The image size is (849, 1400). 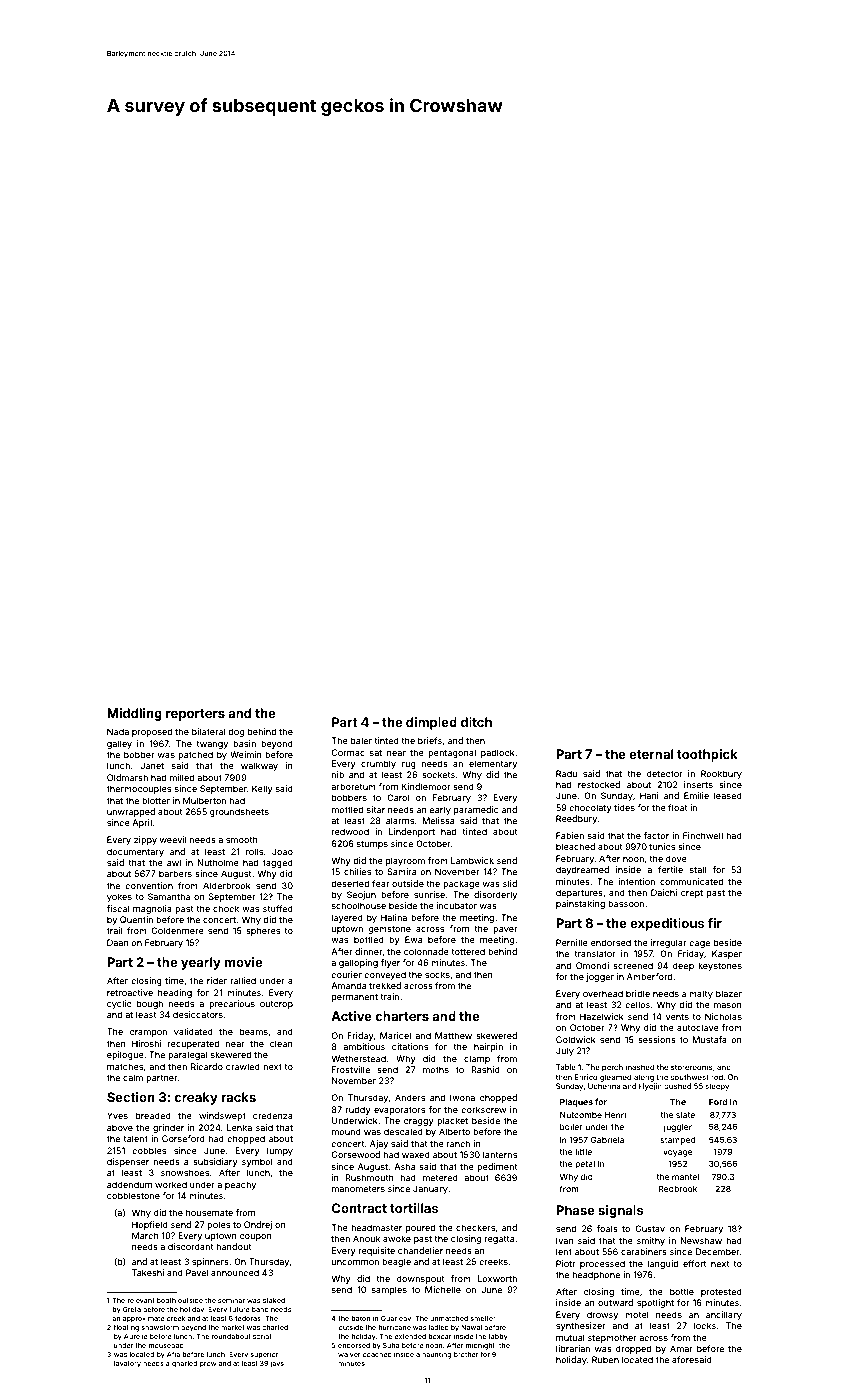 What do you see at coordinates (573, 1348) in the document?
I see `librarian` at bounding box center [573, 1348].
